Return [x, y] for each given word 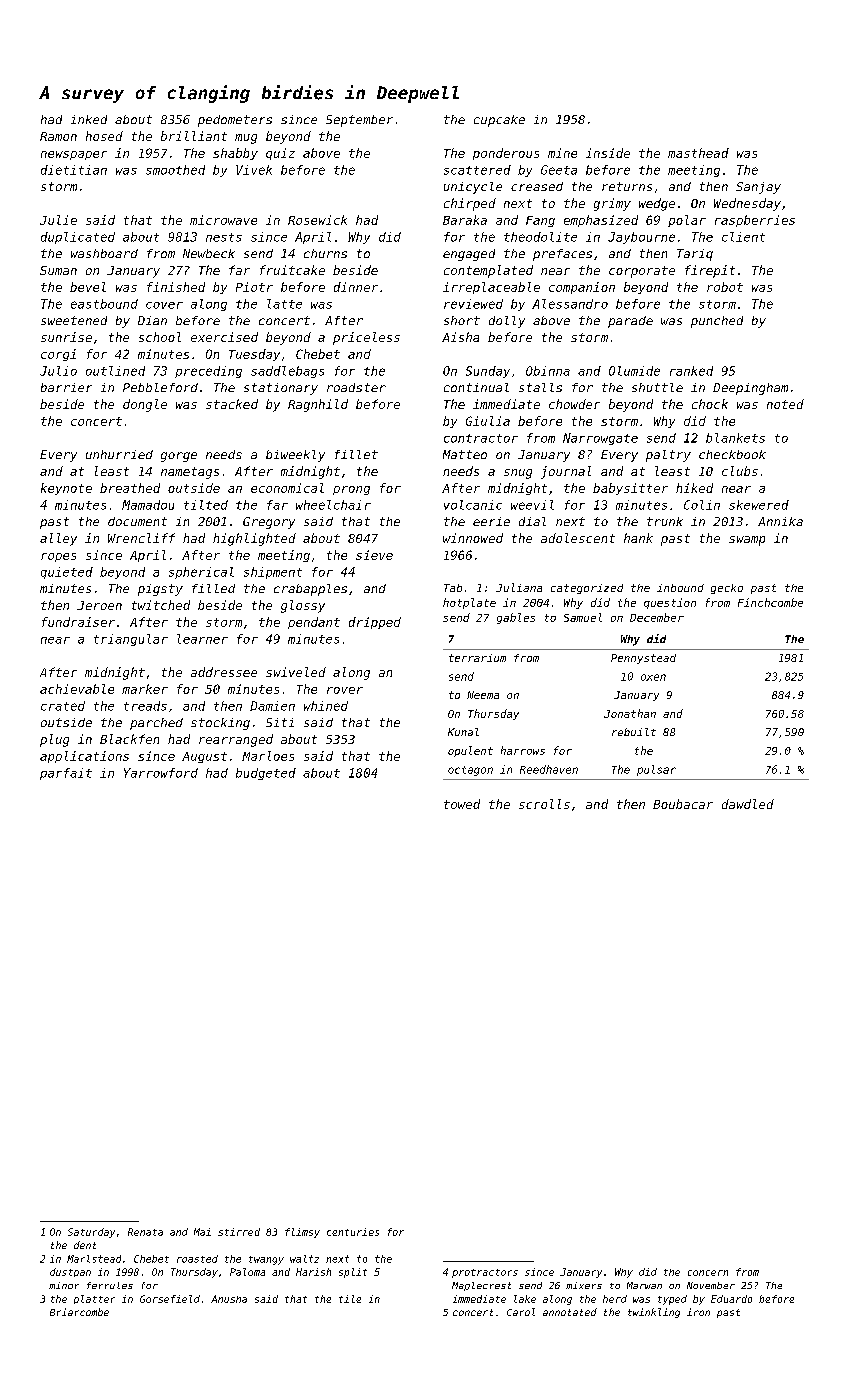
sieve [374, 555]
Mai [202, 1232]
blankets [735, 438]
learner [202, 639]
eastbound [104, 304]
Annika [780, 521]
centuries [353, 1232]
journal [566, 472]
